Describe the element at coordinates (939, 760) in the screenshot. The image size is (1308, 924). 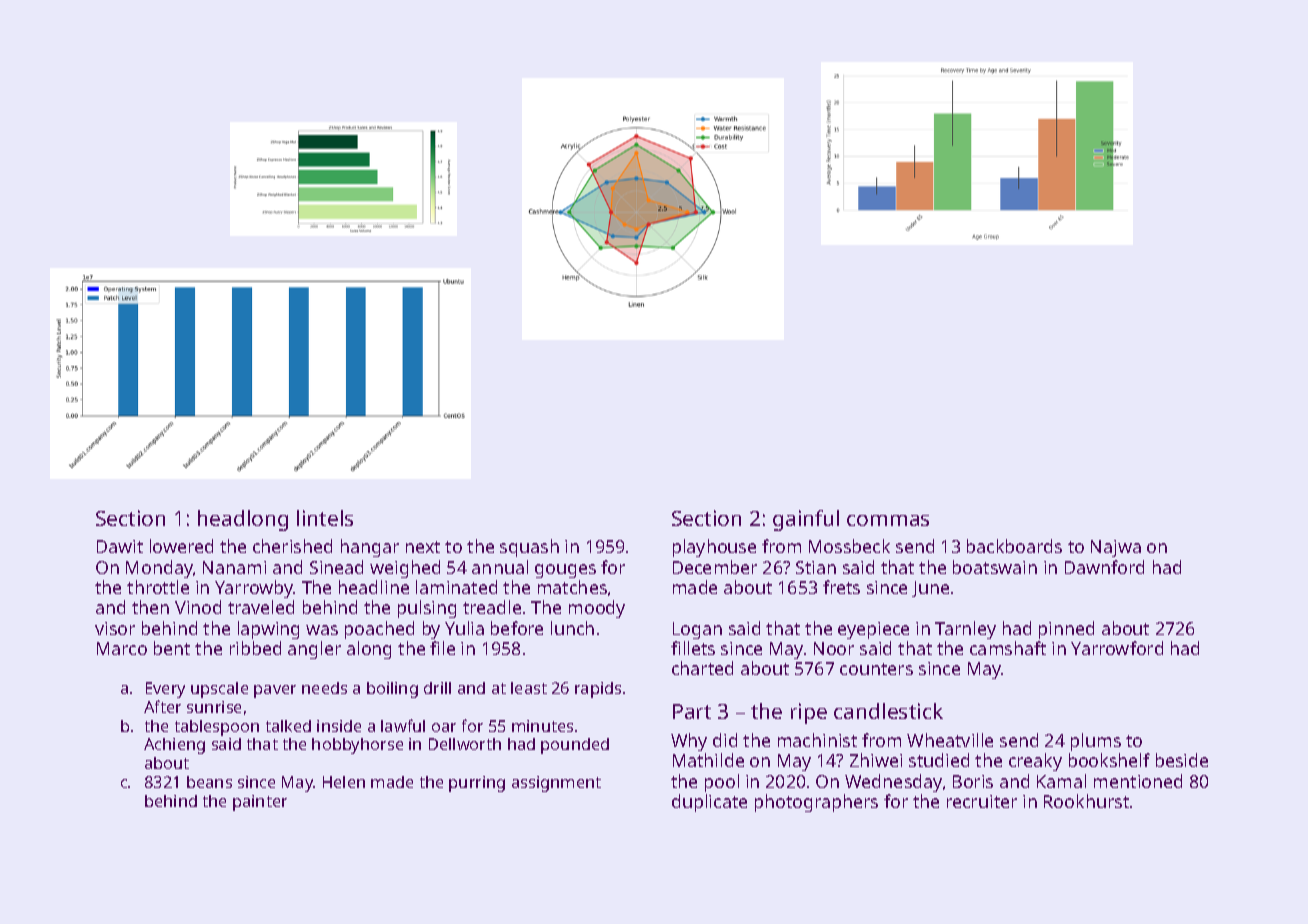
I see `studied` at that location.
